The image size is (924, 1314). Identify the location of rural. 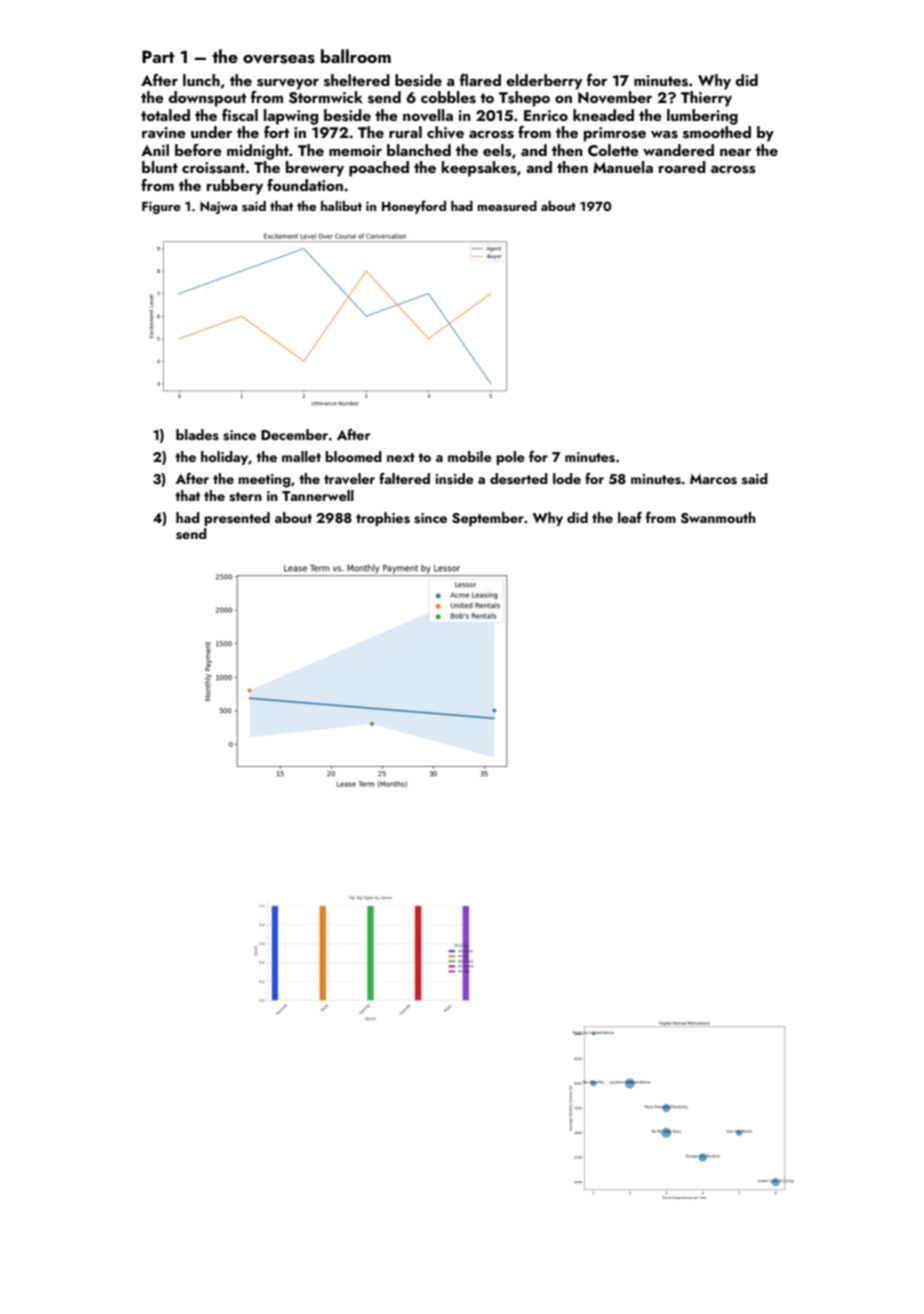
(405, 132).
